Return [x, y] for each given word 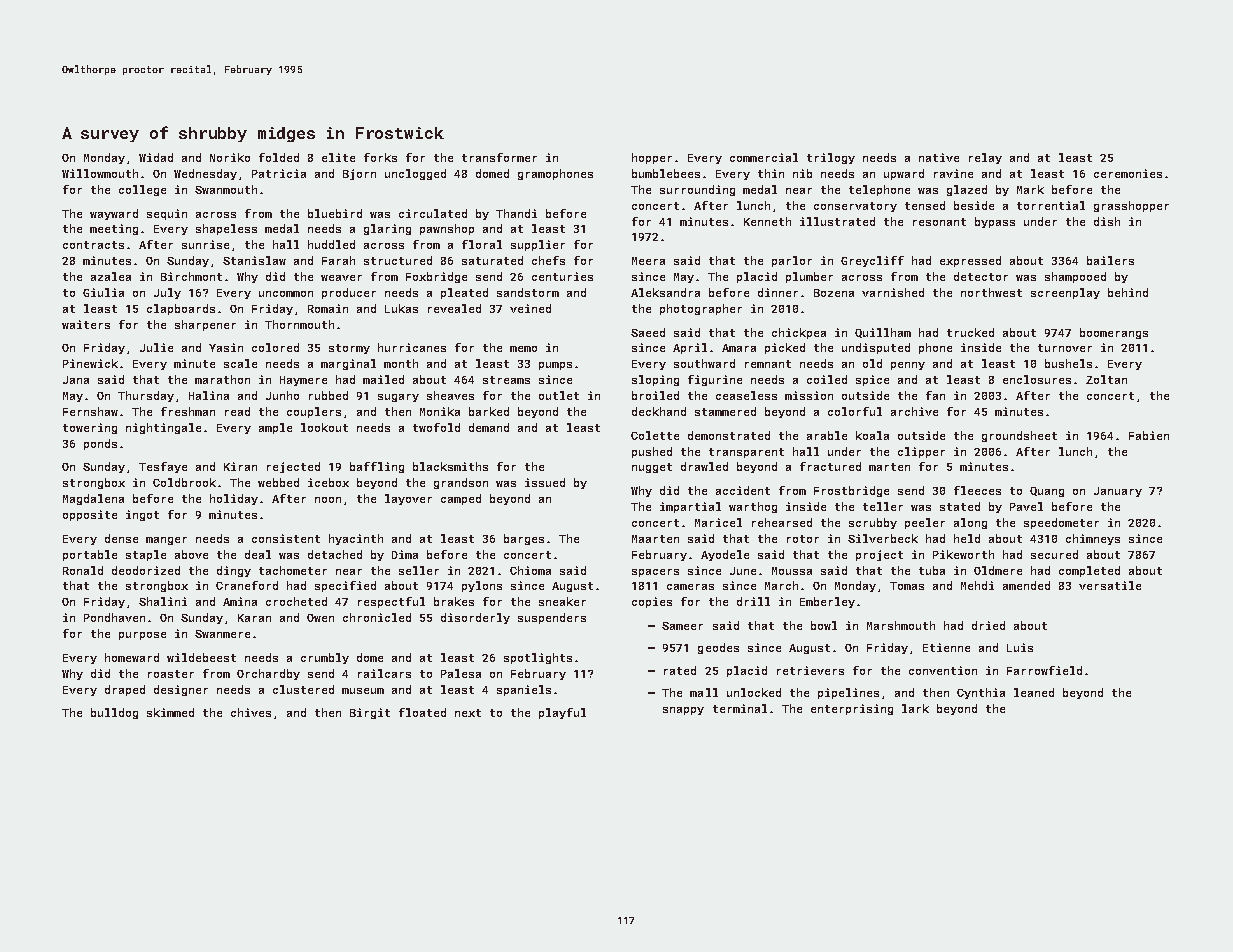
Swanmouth [226, 189]
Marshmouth [901, 625]
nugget [652, 468]
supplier [538, 245]
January [1118, 492]
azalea [111, 276]
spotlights [538, 658]
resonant [939, 222]
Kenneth [767, 221]
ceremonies [1128, 173]
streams [506, 380]
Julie [156, 347]
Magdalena [93, 499]
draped [125, 690]
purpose [142, 636]
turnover [1065, 348]
